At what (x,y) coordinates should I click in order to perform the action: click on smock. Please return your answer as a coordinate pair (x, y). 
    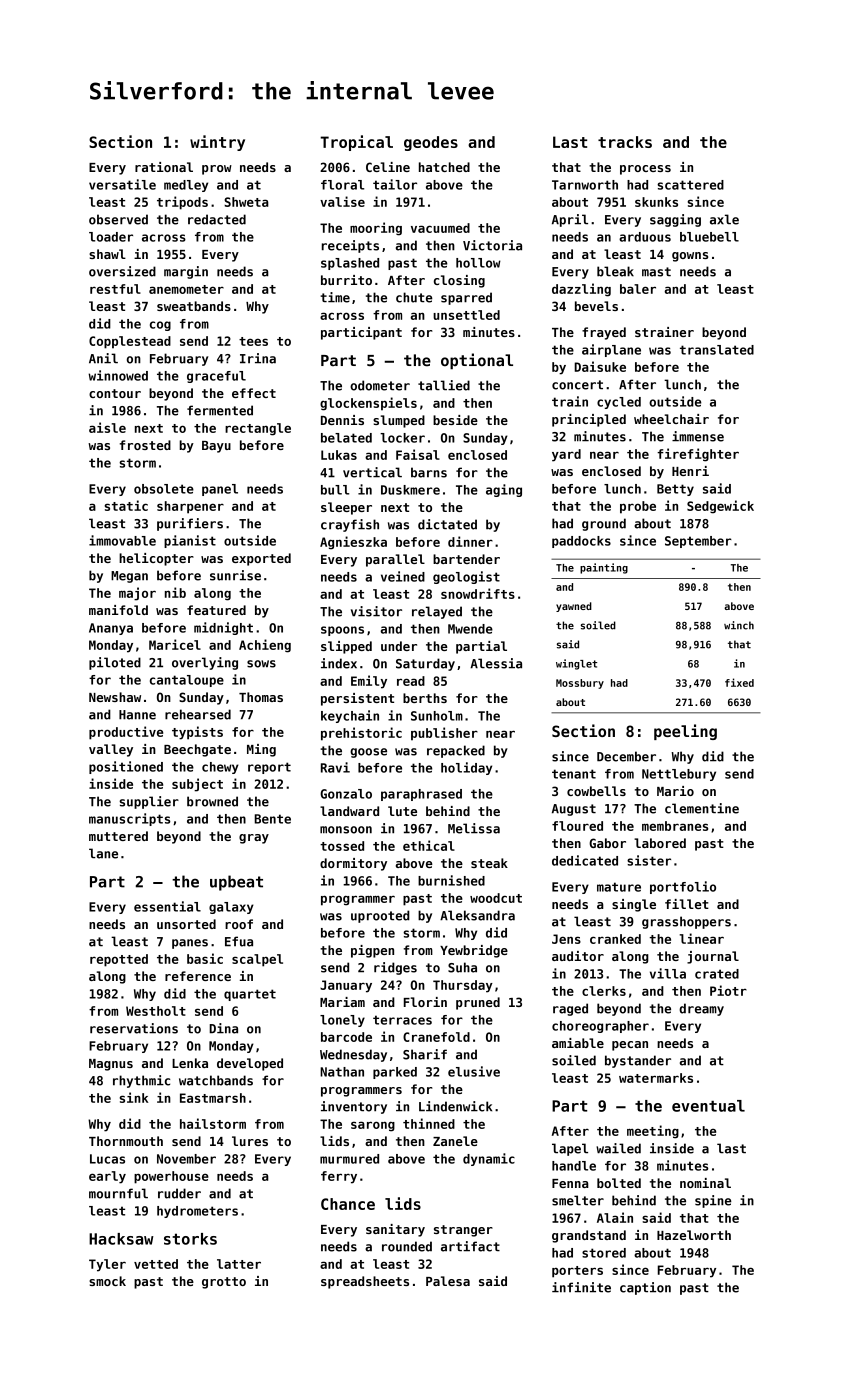
    Looking at the image, I should click on (107, 1281).
